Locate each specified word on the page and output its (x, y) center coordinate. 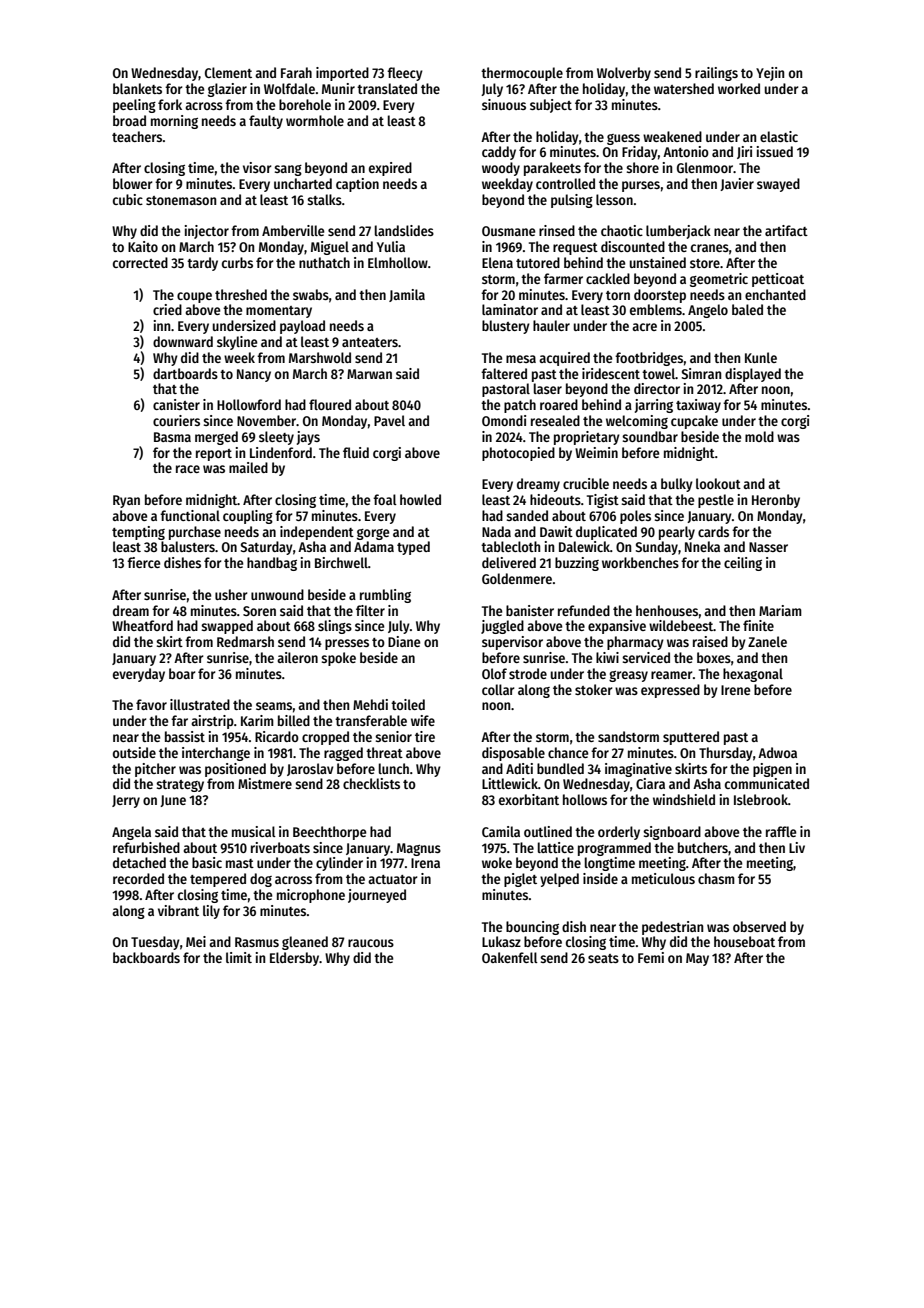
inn (162, 325)
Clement (228, 72)
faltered (504, 373)
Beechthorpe (330, 833)
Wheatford (142, 625)
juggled (502, 627)
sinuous (504, 104)
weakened (672, 136)
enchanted (775, 294)
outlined (548, 831)
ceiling (743, 564)
